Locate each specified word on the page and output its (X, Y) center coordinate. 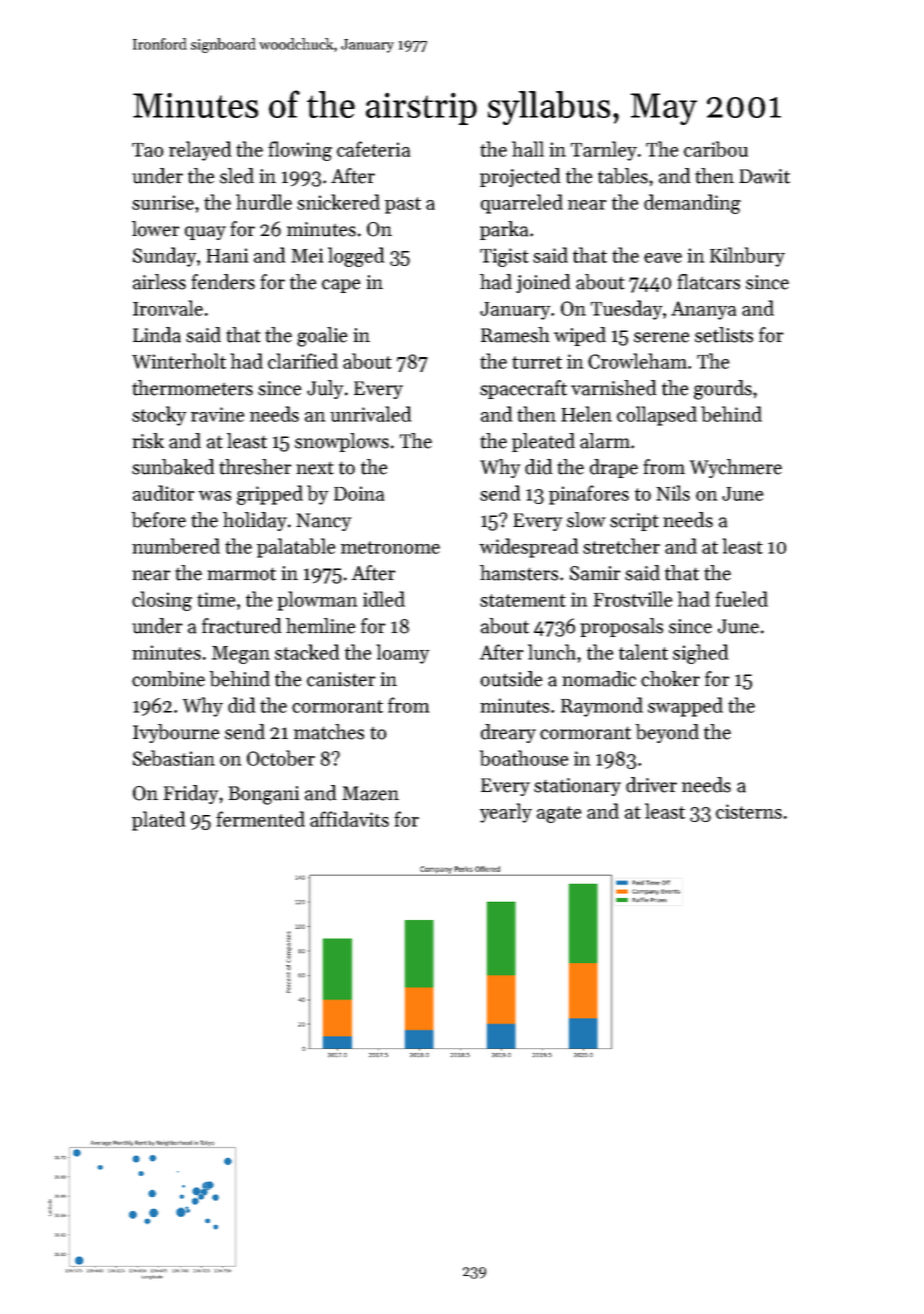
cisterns (749, 811)
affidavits (349, 819)
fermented (260, 819)
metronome (390, 547)
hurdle (264, 202)
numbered (176, 546)
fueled (741, 599)
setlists (724, 335)
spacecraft (523, 389)
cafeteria (373, 149)
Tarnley (604, 151)
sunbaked (173, 467)
